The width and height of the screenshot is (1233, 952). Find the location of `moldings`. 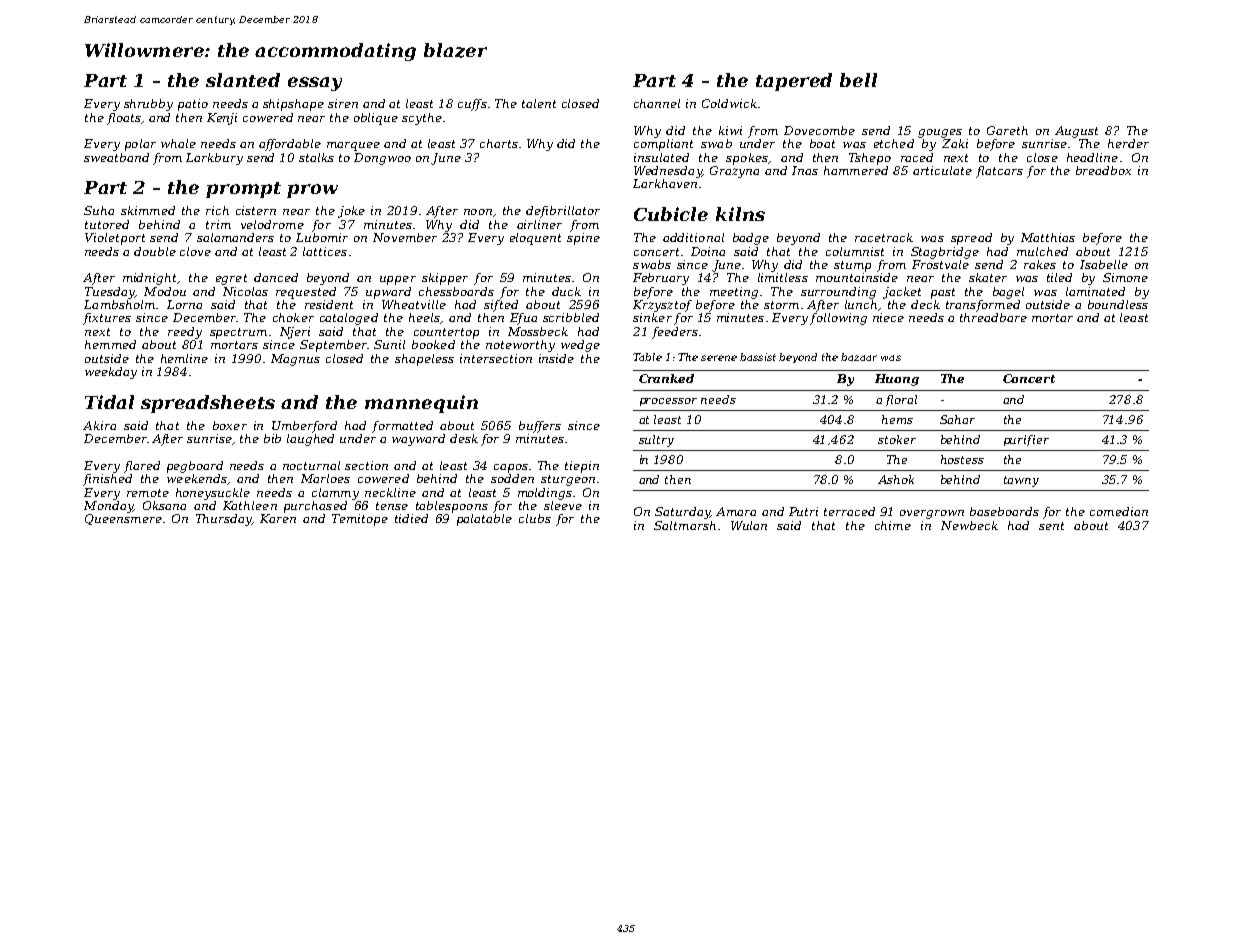

moldings is located at coordinates (545, 494).
